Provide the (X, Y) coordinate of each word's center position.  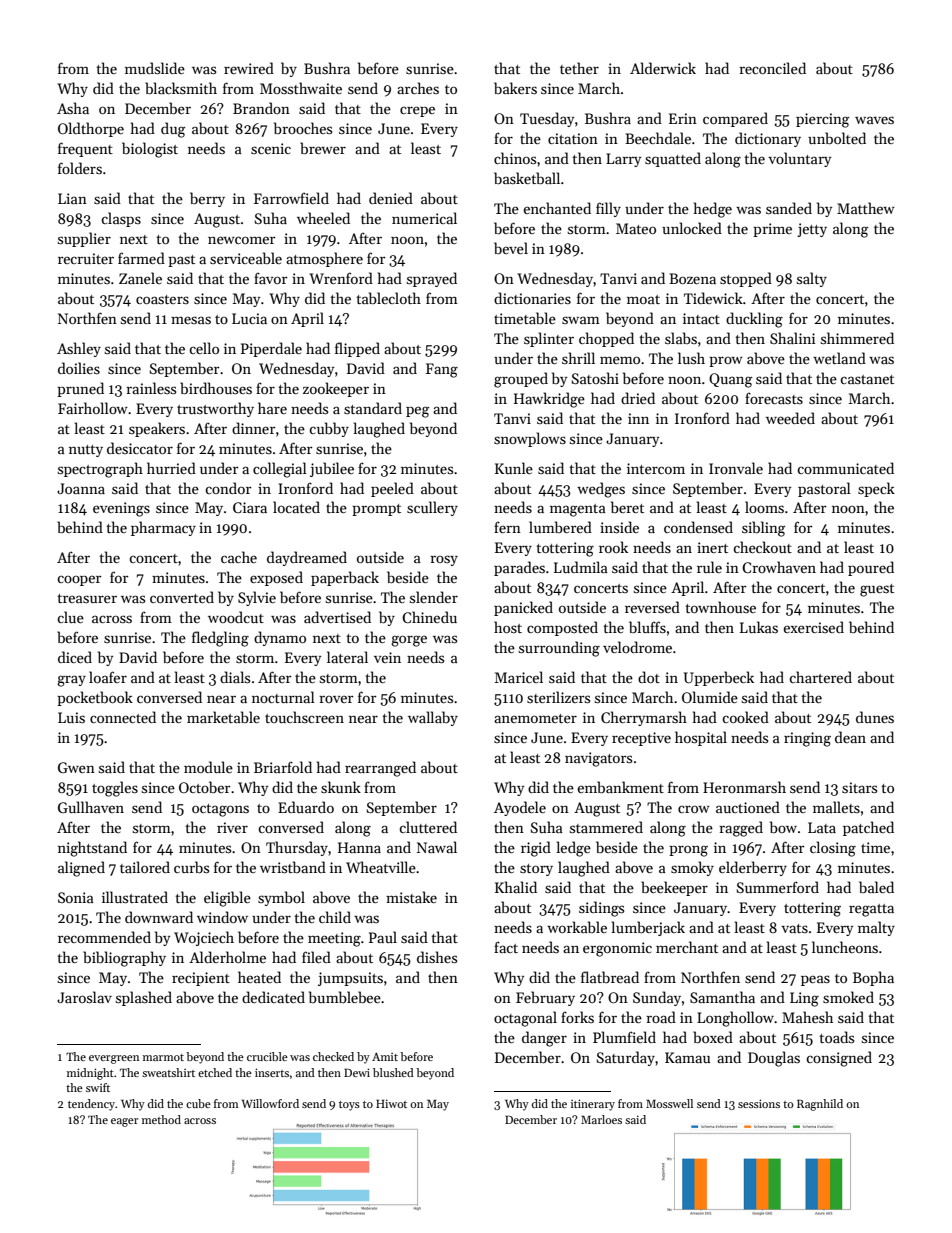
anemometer (535, 718)
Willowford (270, 1103)
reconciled (772, 68)
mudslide (155, 68)
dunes (875, 717)
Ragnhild (820, 1105)
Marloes (601, 1119)
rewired (249, 68)
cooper (79, 580)
